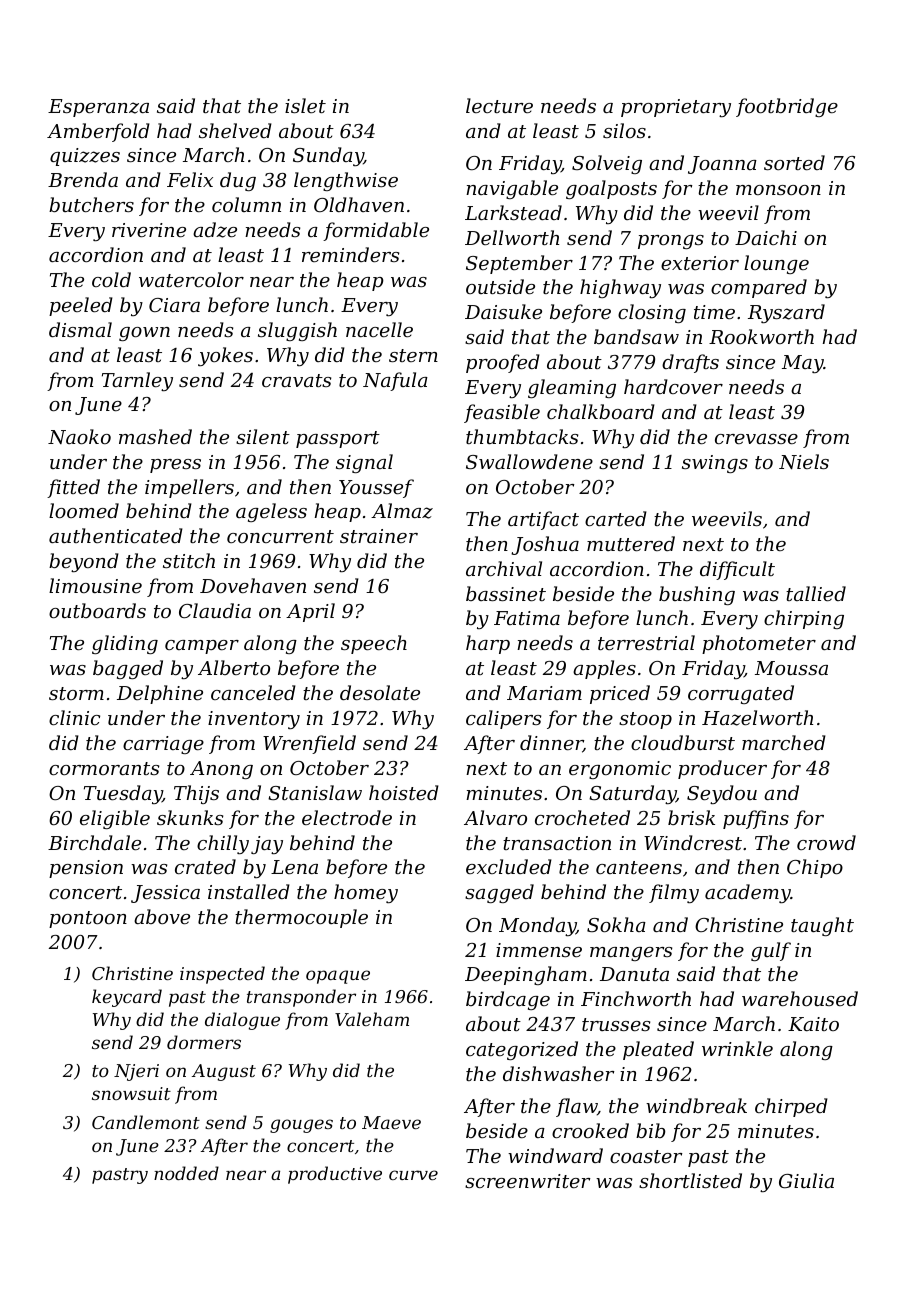  What do you see at coordinates (757, 718) in the screenshot?
I see `Hazelworth` at bounding box center [757, 718].
